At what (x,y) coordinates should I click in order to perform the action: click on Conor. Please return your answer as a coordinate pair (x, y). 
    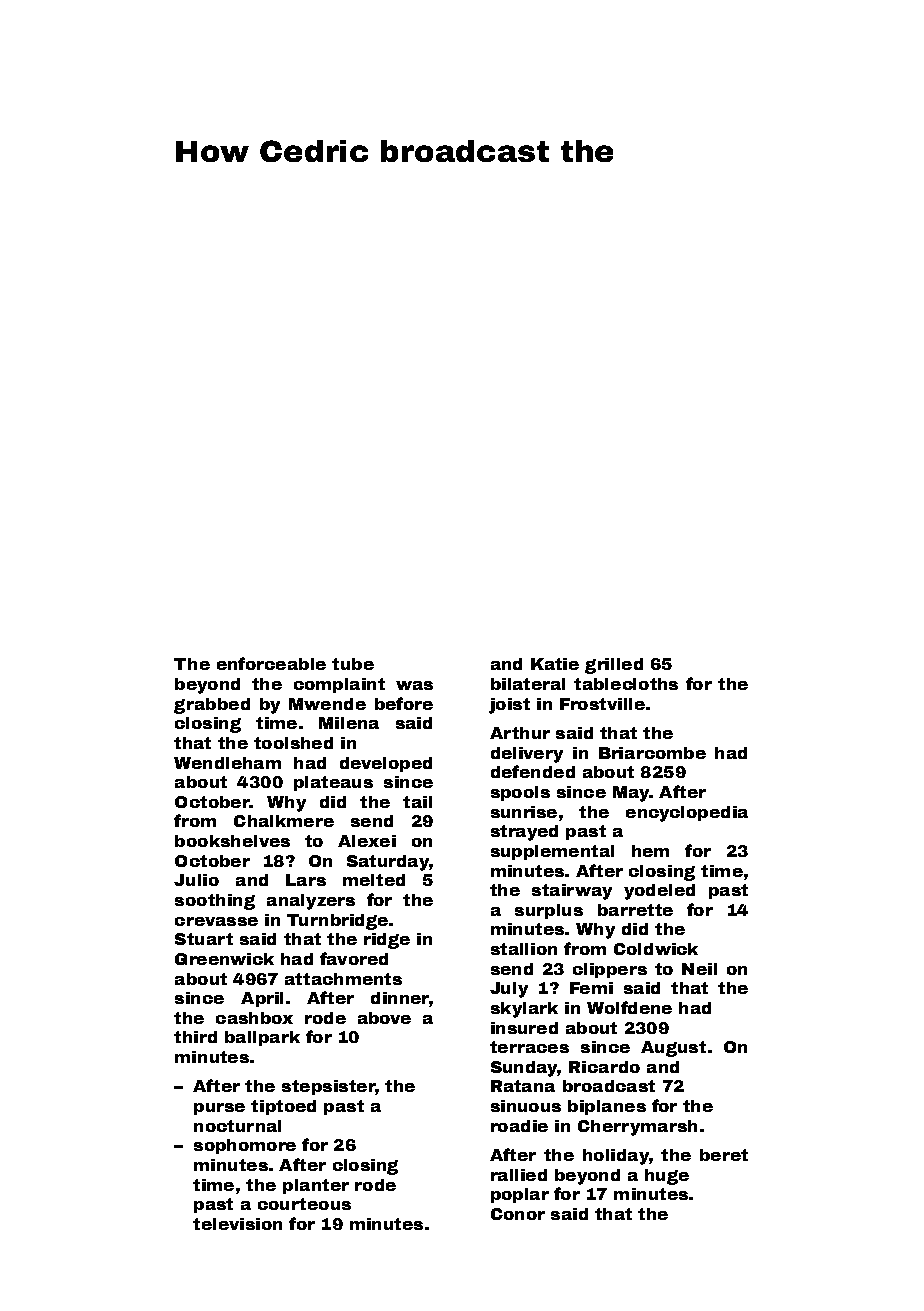
    Looking at the image, I should click on (518, 1214).
